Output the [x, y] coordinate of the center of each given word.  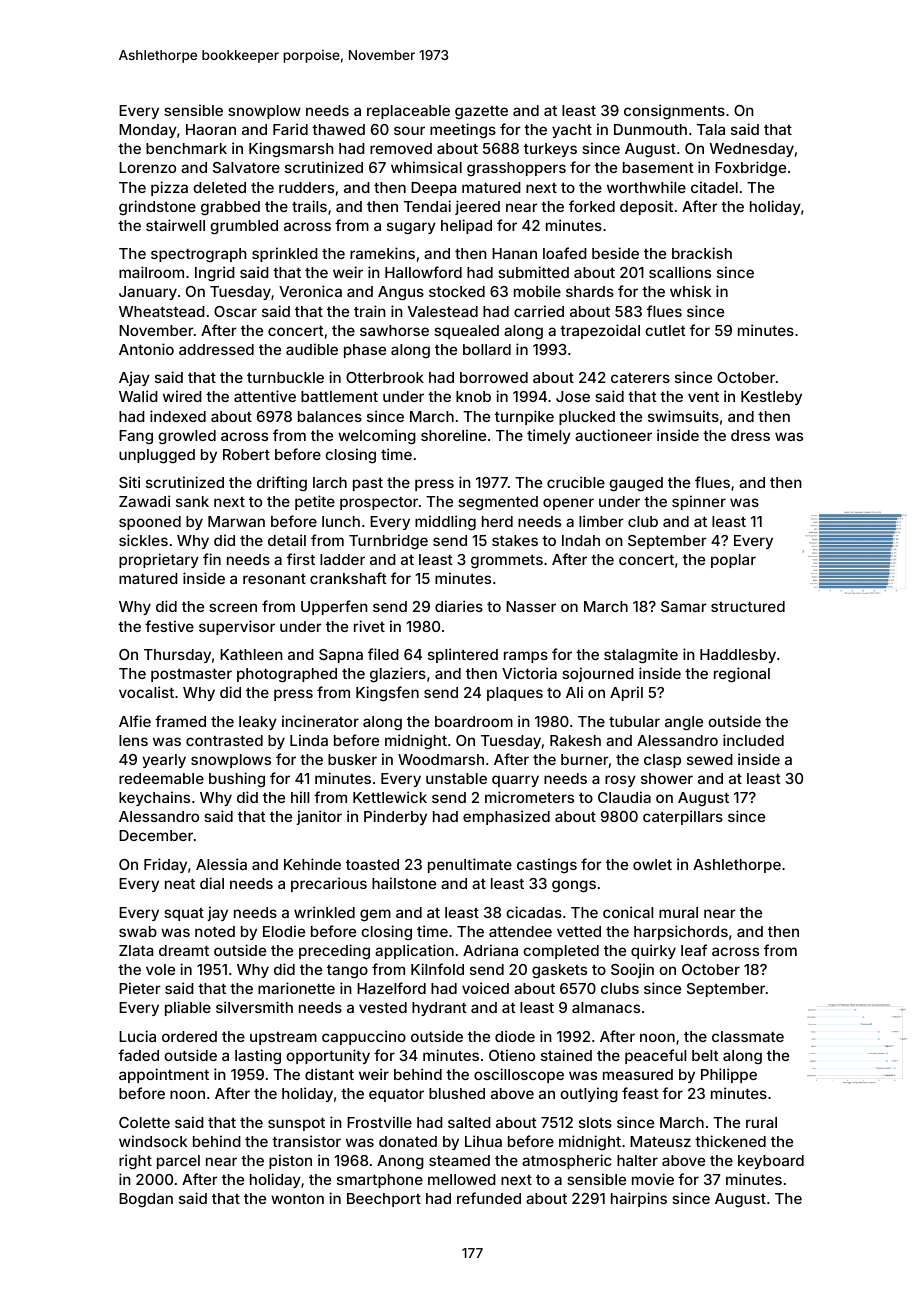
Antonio [146, 349]
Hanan [514, 253]
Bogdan [146, 1200]
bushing [237, 780]
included [753, 740]
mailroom [151, 272]
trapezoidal [600, 331]
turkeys [550, 150]
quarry [515, 781]
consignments [674, 111]
